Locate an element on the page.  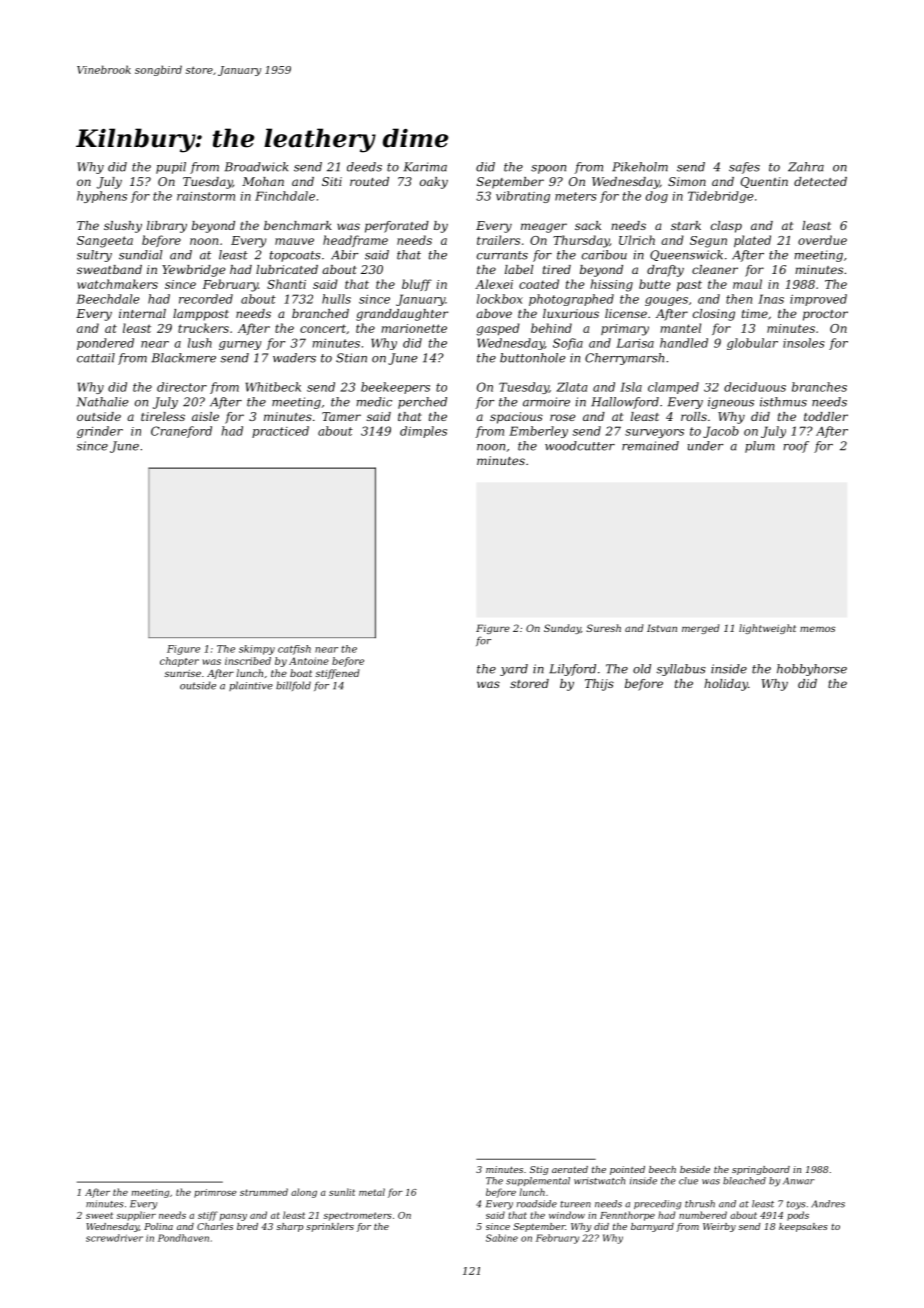
clamped is located at coordinates (673, 388).
